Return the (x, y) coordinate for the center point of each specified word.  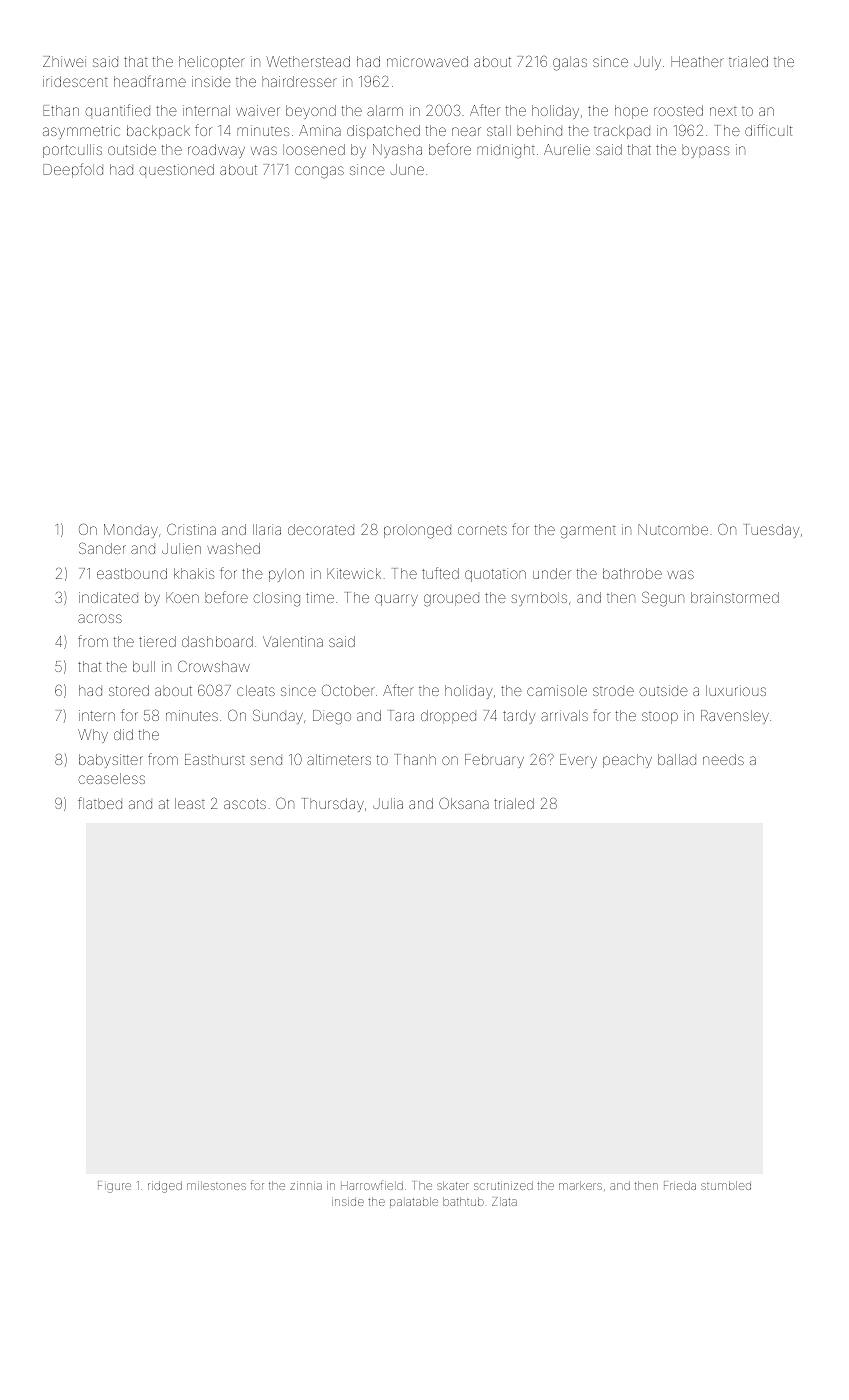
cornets (482, 530)
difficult (768, 130)
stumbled (726, 1185)
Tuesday (772, 531)
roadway (216, 151)
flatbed (100, 803)
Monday (131, 531)
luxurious (736, 690)
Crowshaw (214, 666)
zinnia (306, 1185)
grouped (451, 600)
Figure (114, 1187)
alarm (385, 110)
